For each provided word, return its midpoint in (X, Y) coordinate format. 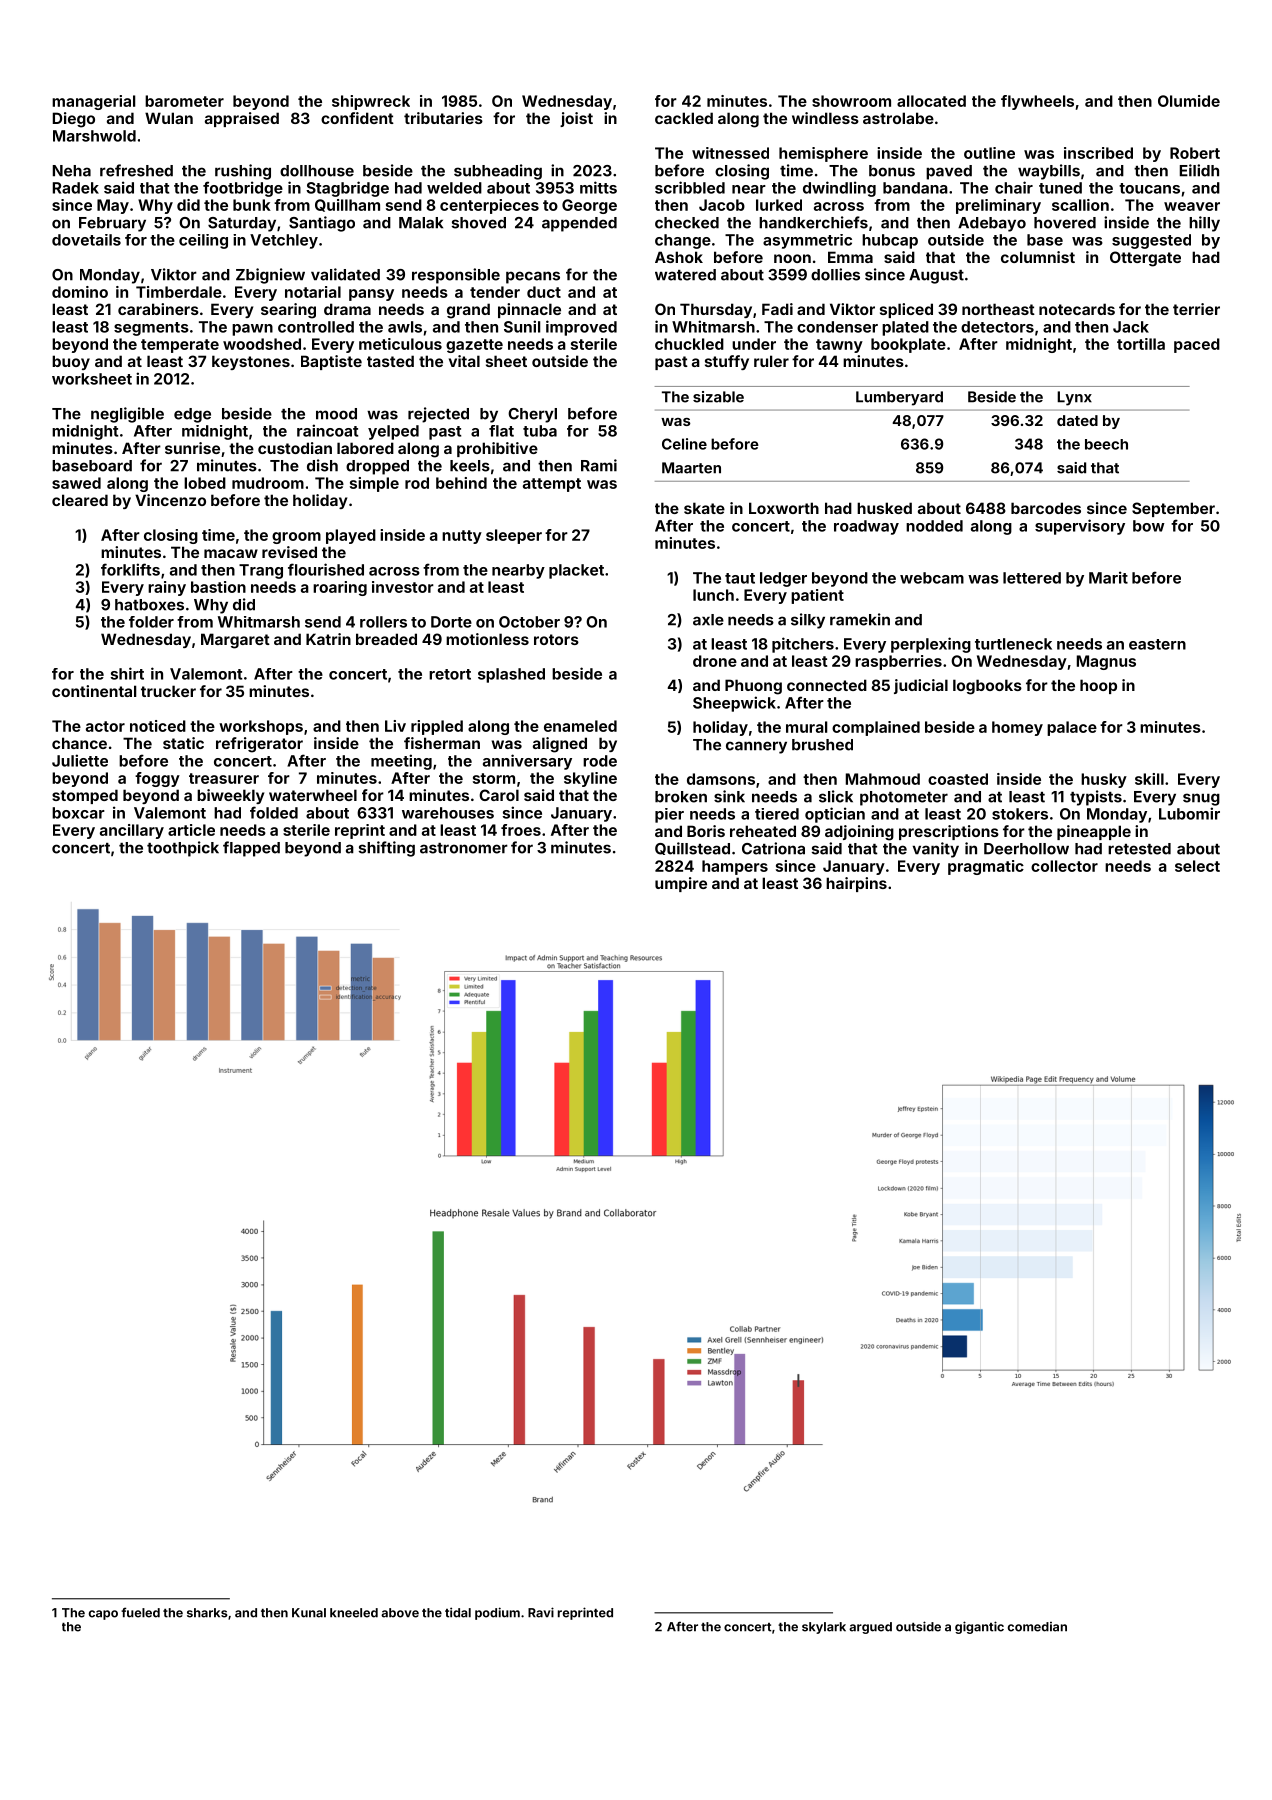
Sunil (522, 326)
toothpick (183, 849)
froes (521, 830)
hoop (1098, 686)
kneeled (354, 1613)
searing (288, 311)
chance (79, 743)
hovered (1065, 223)
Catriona (773, 848)
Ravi (541, 1612)
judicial (921, 686)
